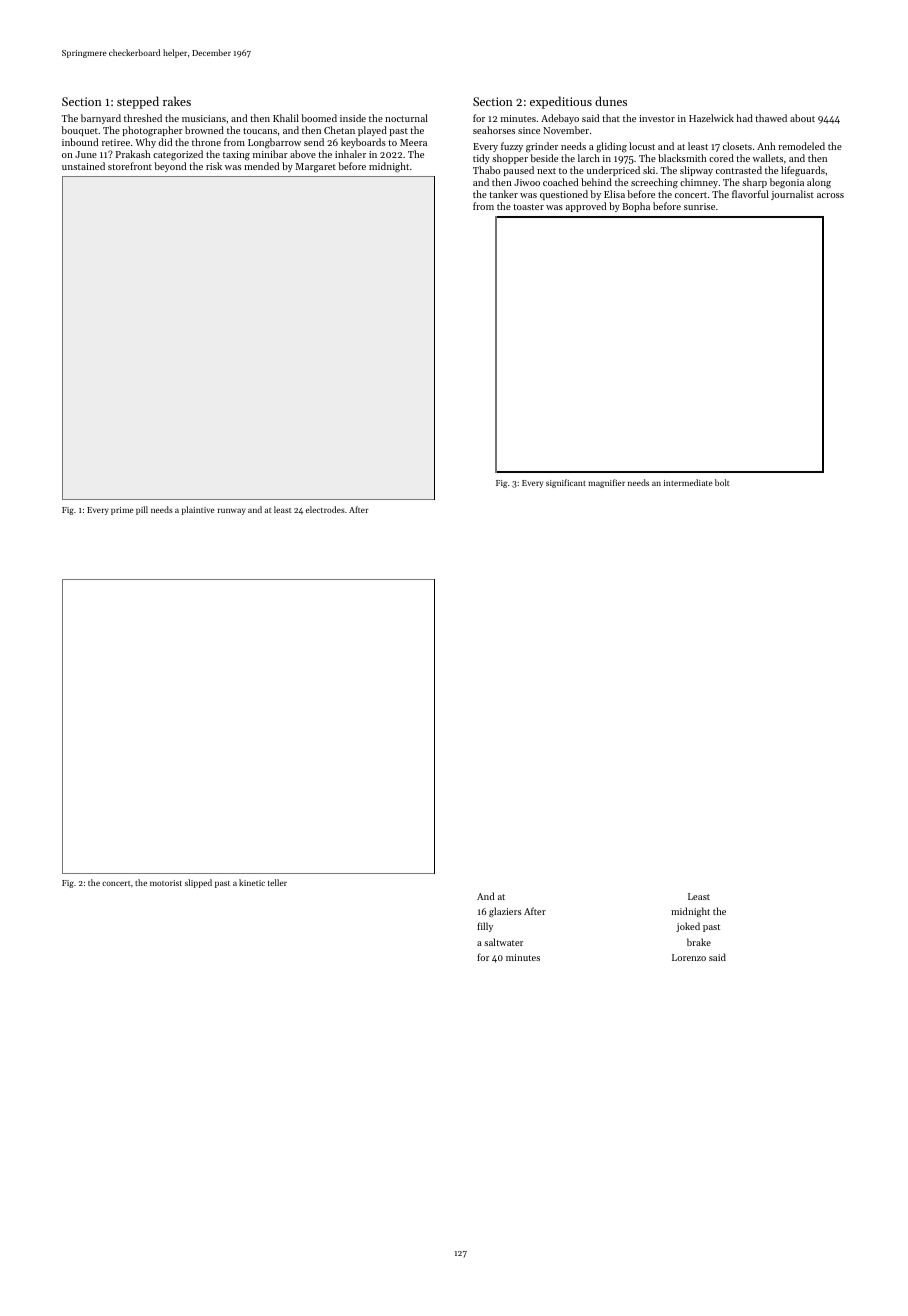 The image size is (908, 1316). I want to click on sunrise, so click(699, 206).
